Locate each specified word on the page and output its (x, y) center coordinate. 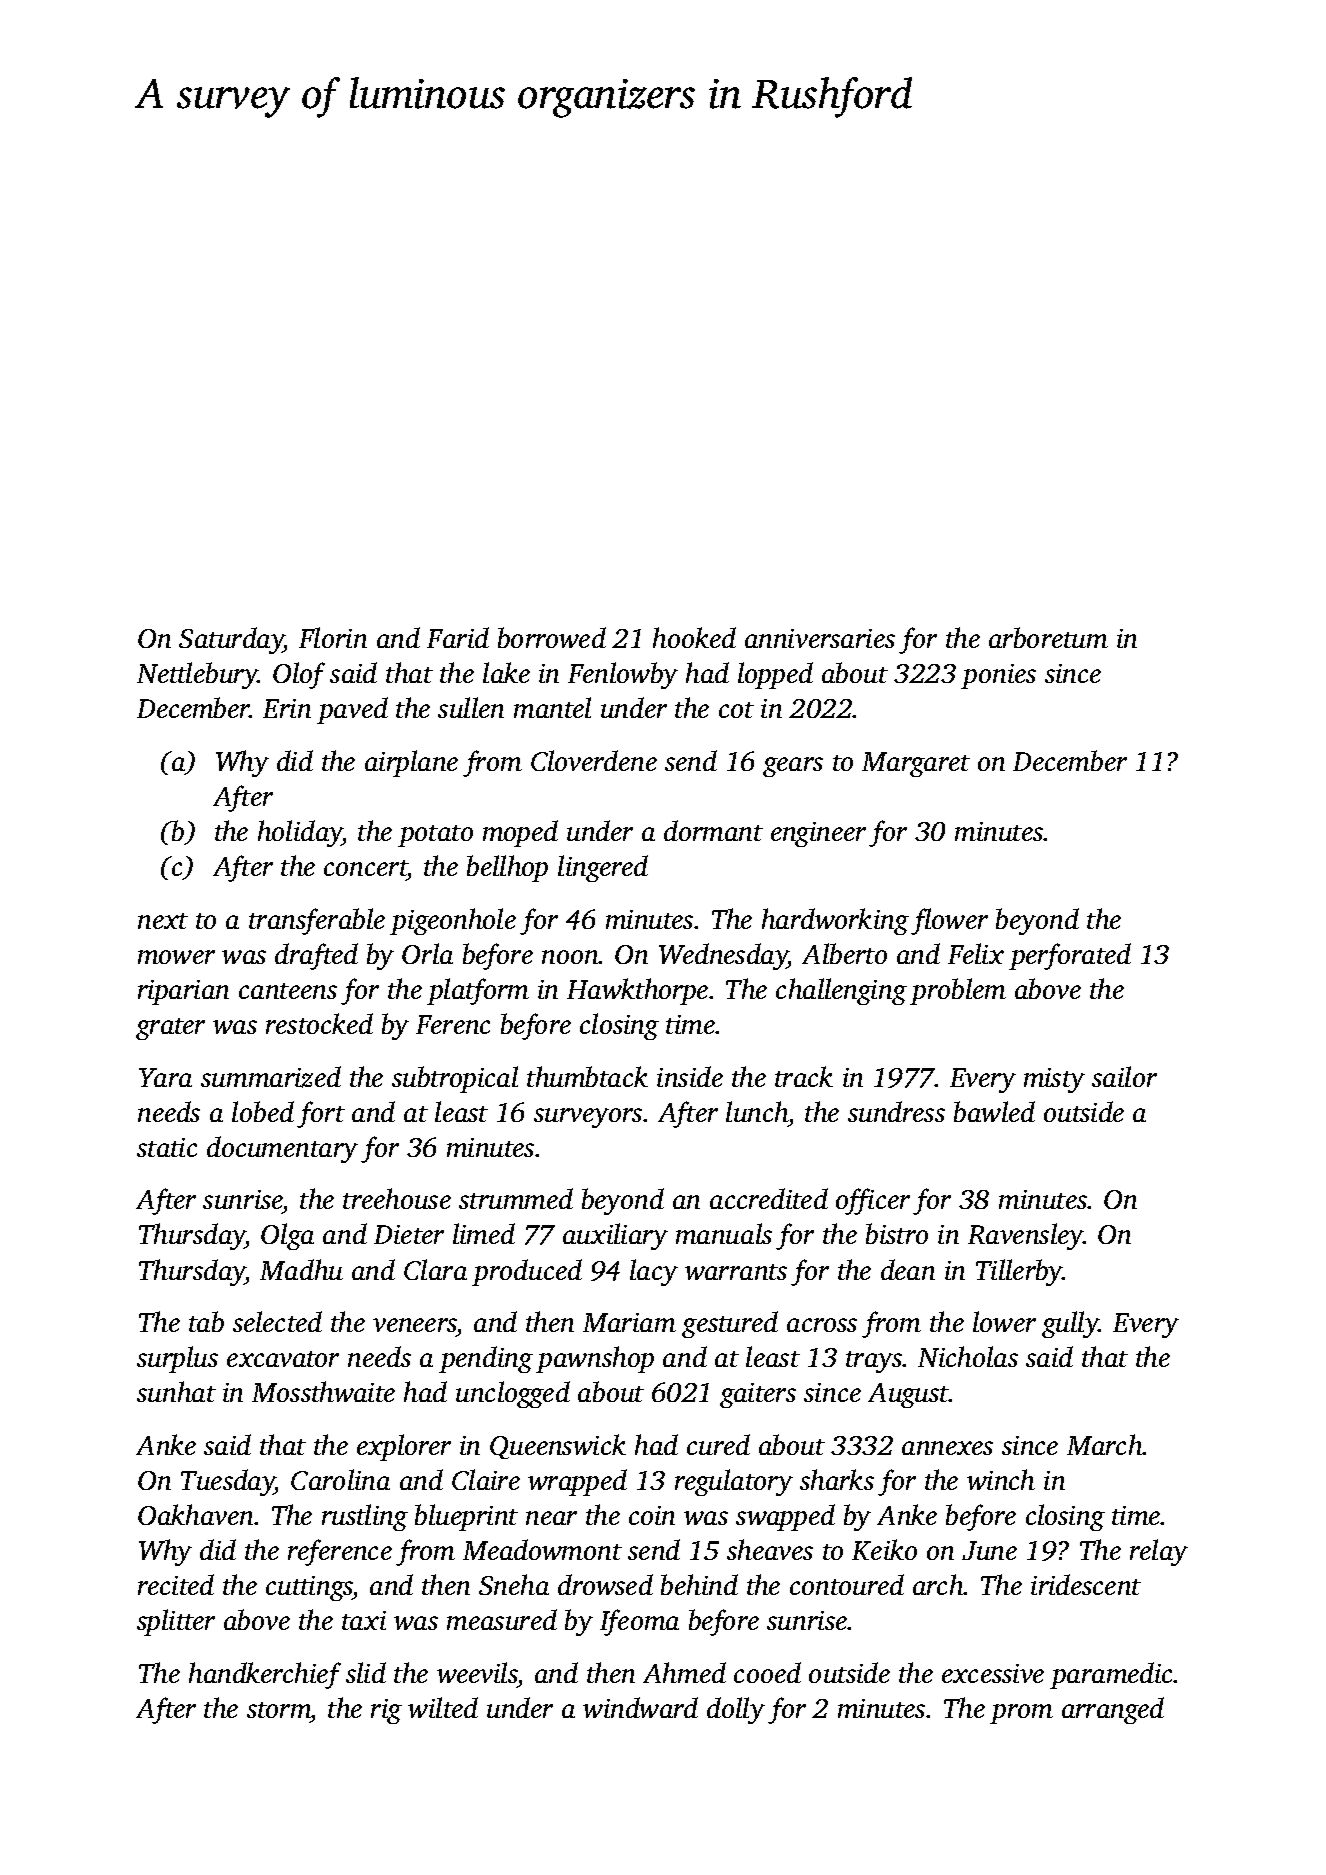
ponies (998, 676)
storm (279, 1710)
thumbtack (587, 1076)
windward (640, 1707)
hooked (694, 637)
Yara (165, 1077)
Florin (333, 637)
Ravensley (1025, 1236)
